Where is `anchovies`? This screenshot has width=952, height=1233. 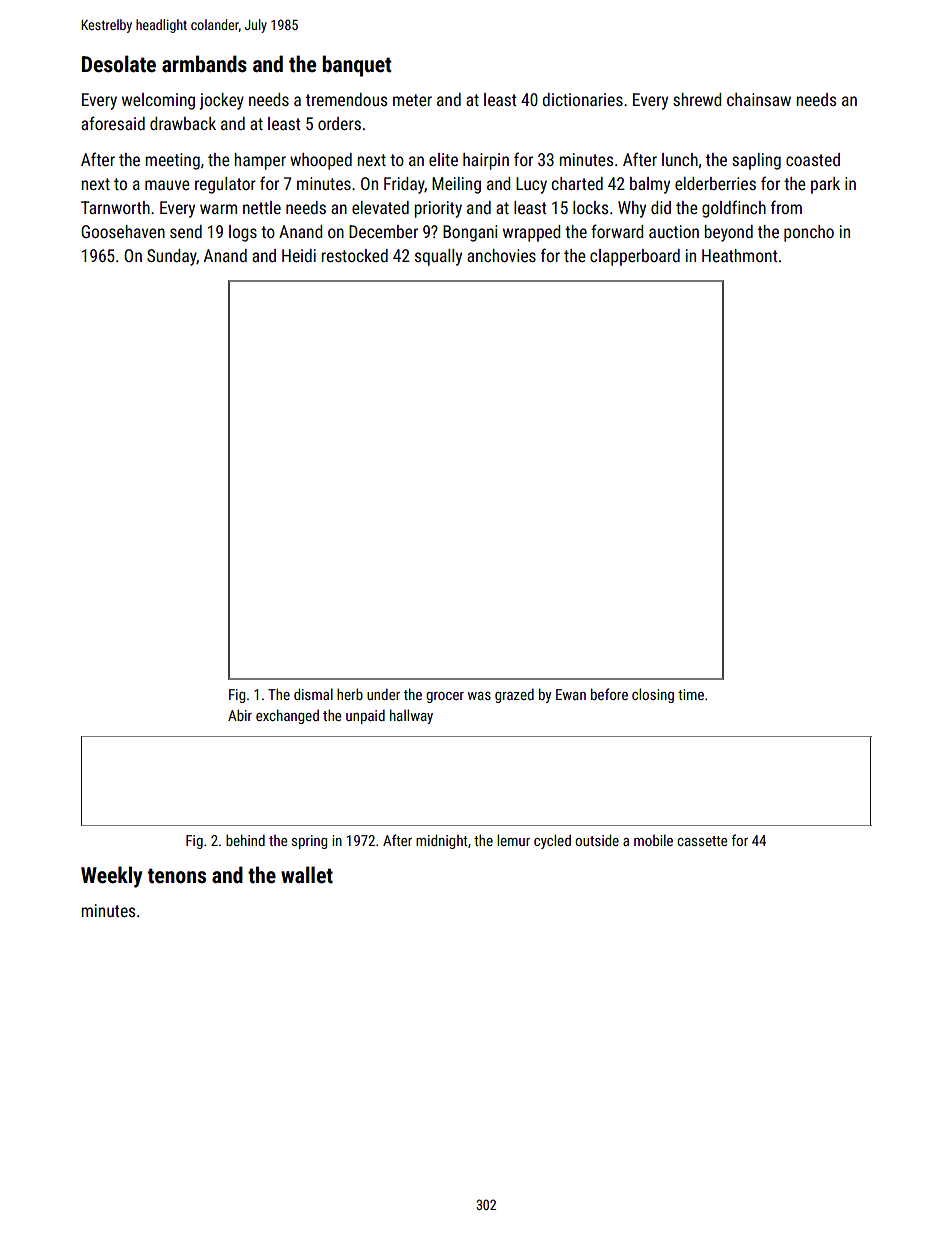
anchovies is located at coordinates (501, 255).
